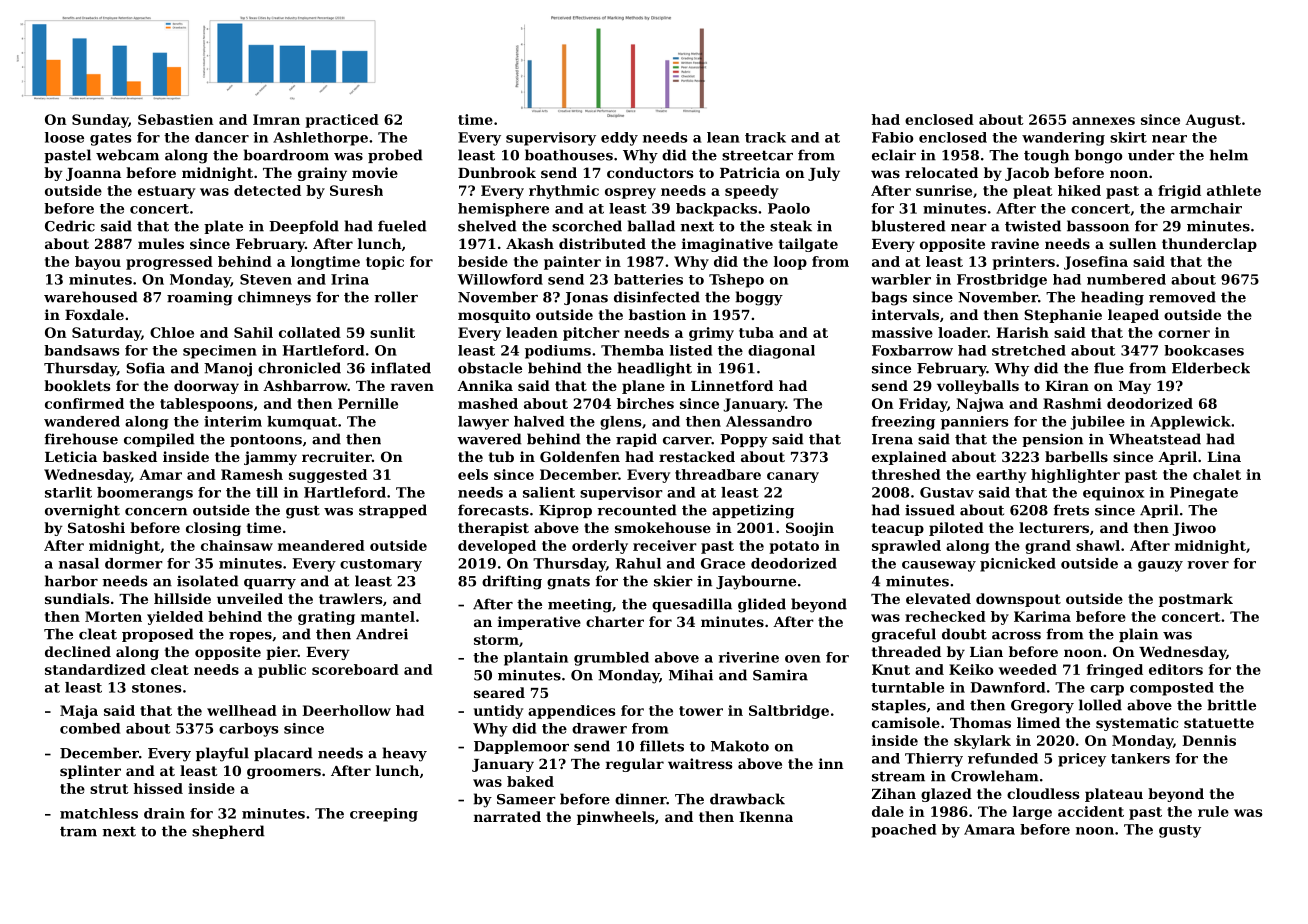 The height and width of the image is (924, 1308). What do you see at coordinates (530, 781) in the image?
I see `baked` at bounding box center [530, 781].
